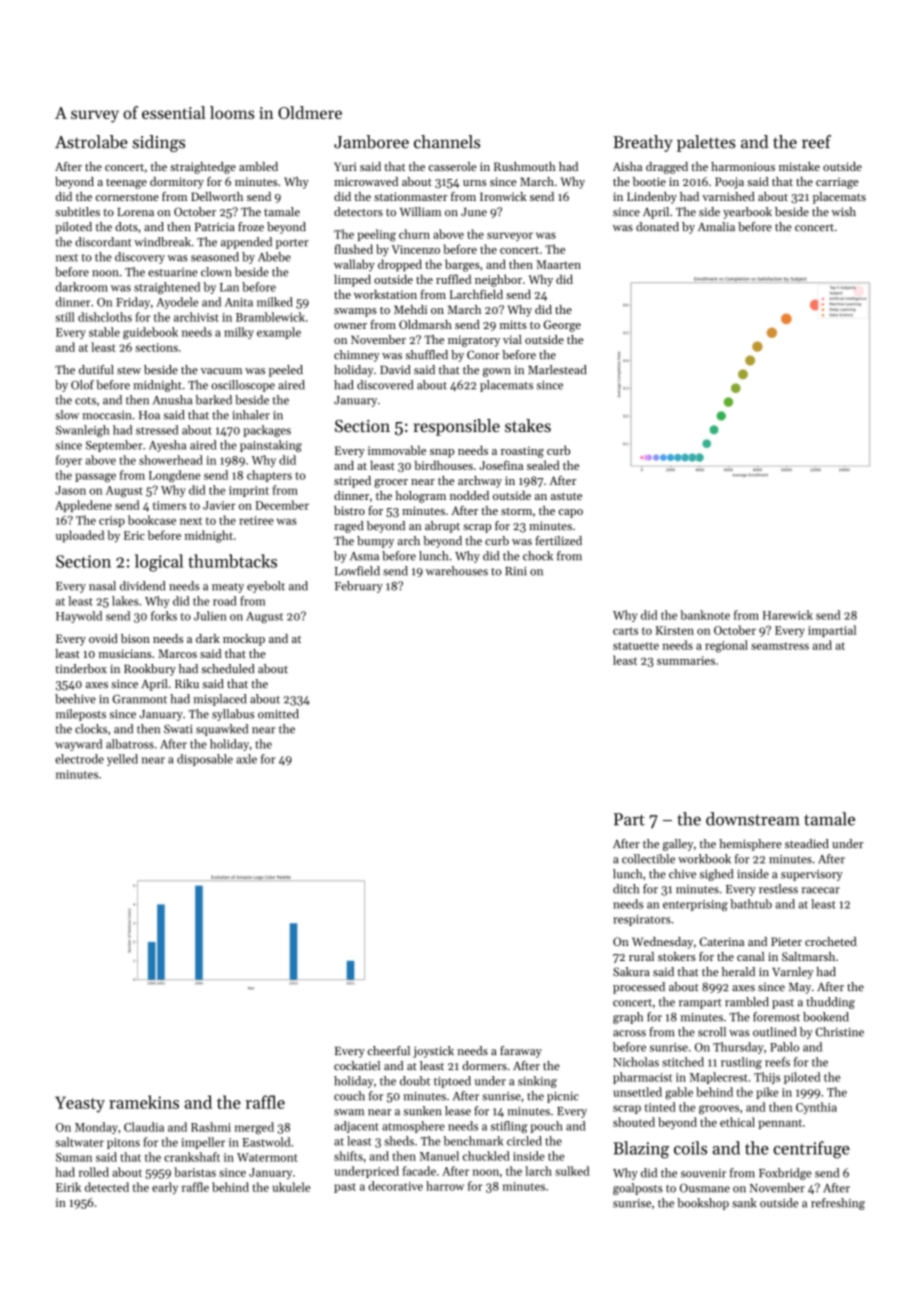  I want to click on summaries, so click(686, 660).
